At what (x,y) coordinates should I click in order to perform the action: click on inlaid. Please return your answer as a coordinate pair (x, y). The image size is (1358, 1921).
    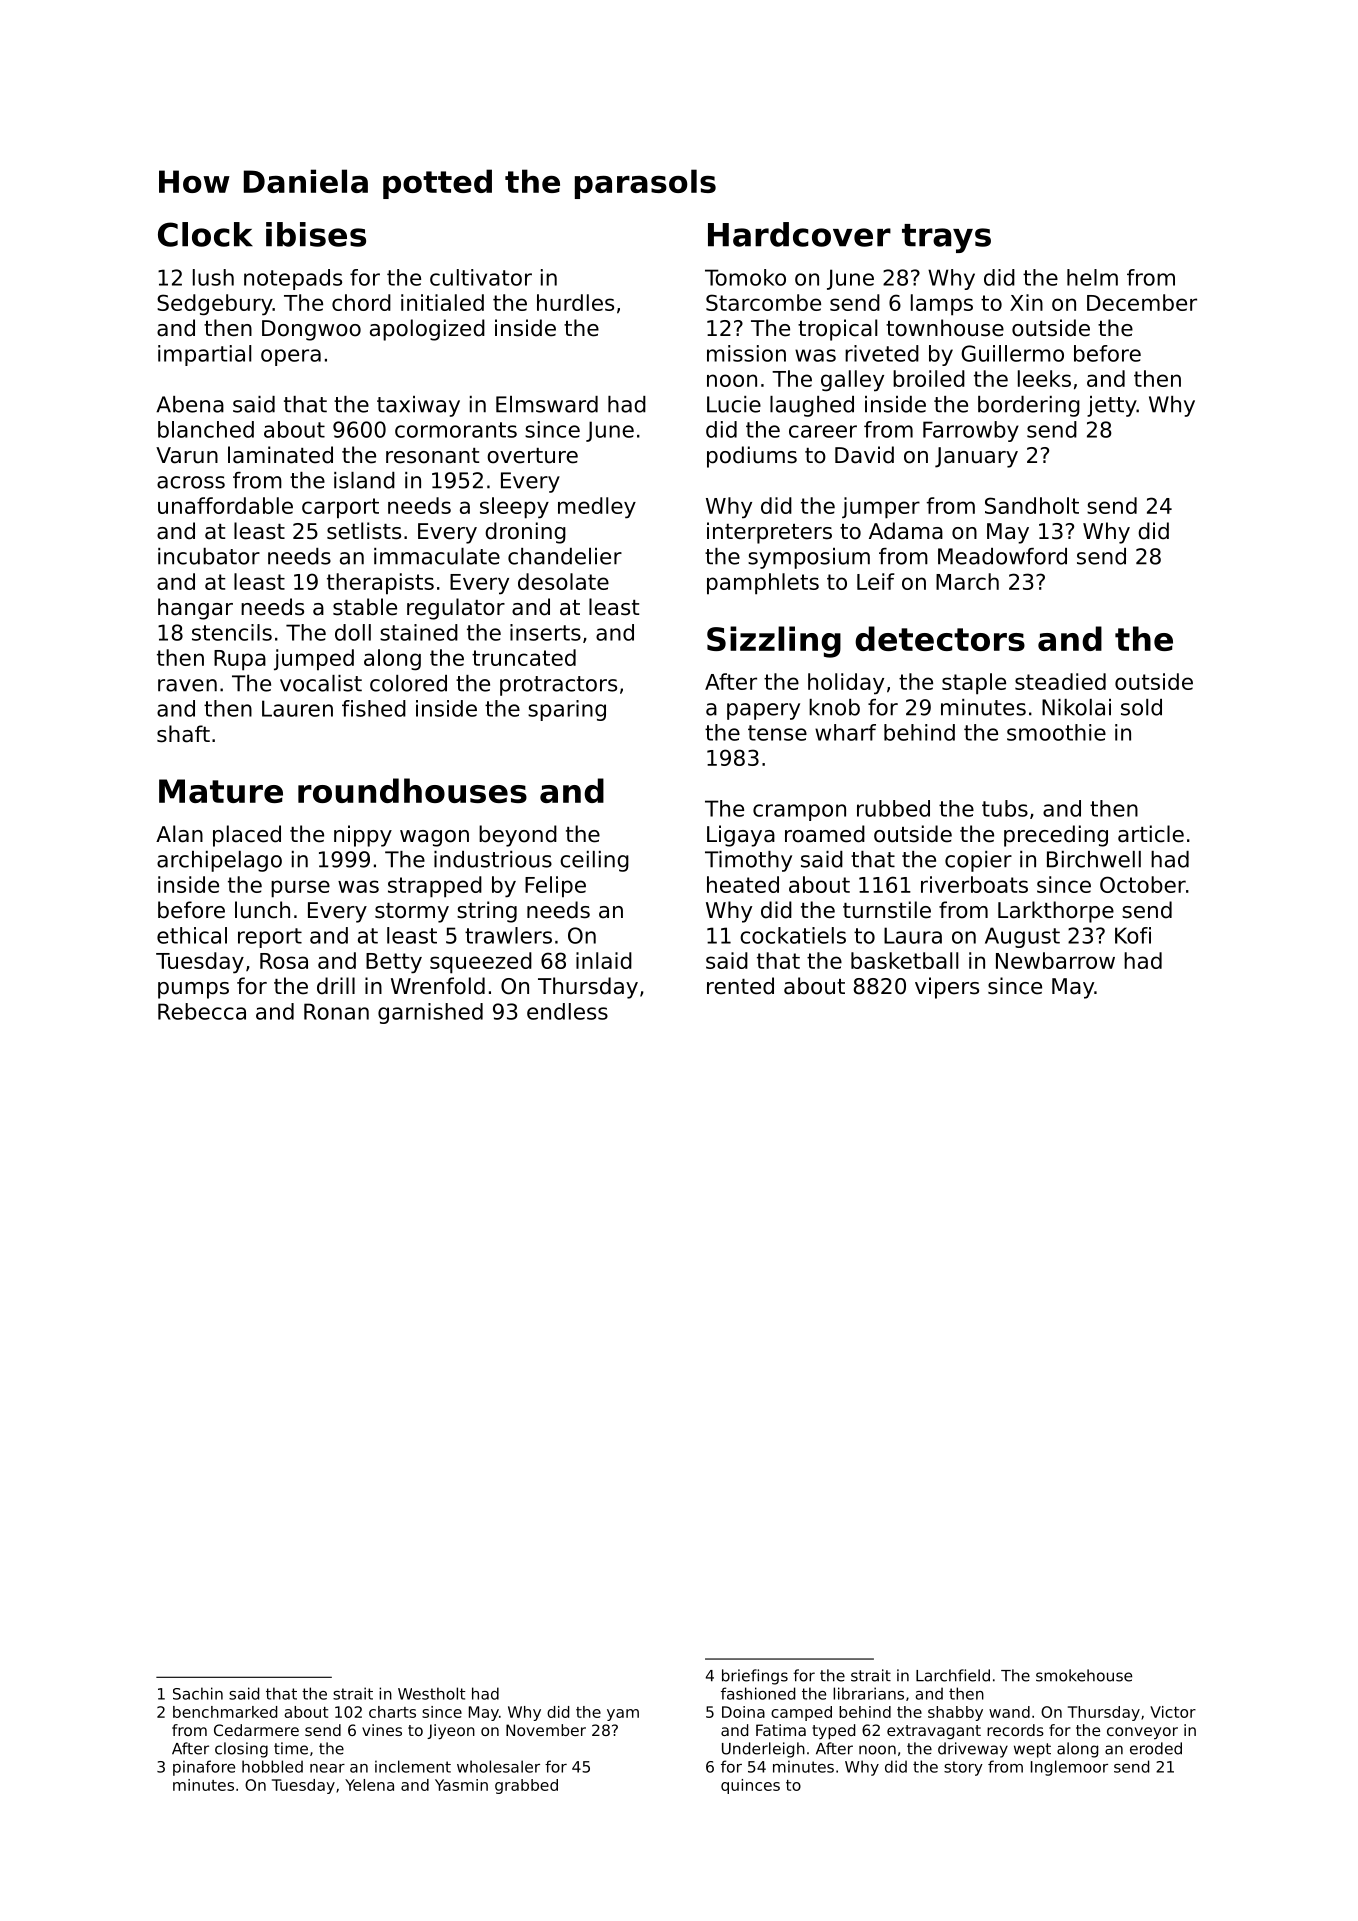
    Looking at the image, I should click on (604, 960).
